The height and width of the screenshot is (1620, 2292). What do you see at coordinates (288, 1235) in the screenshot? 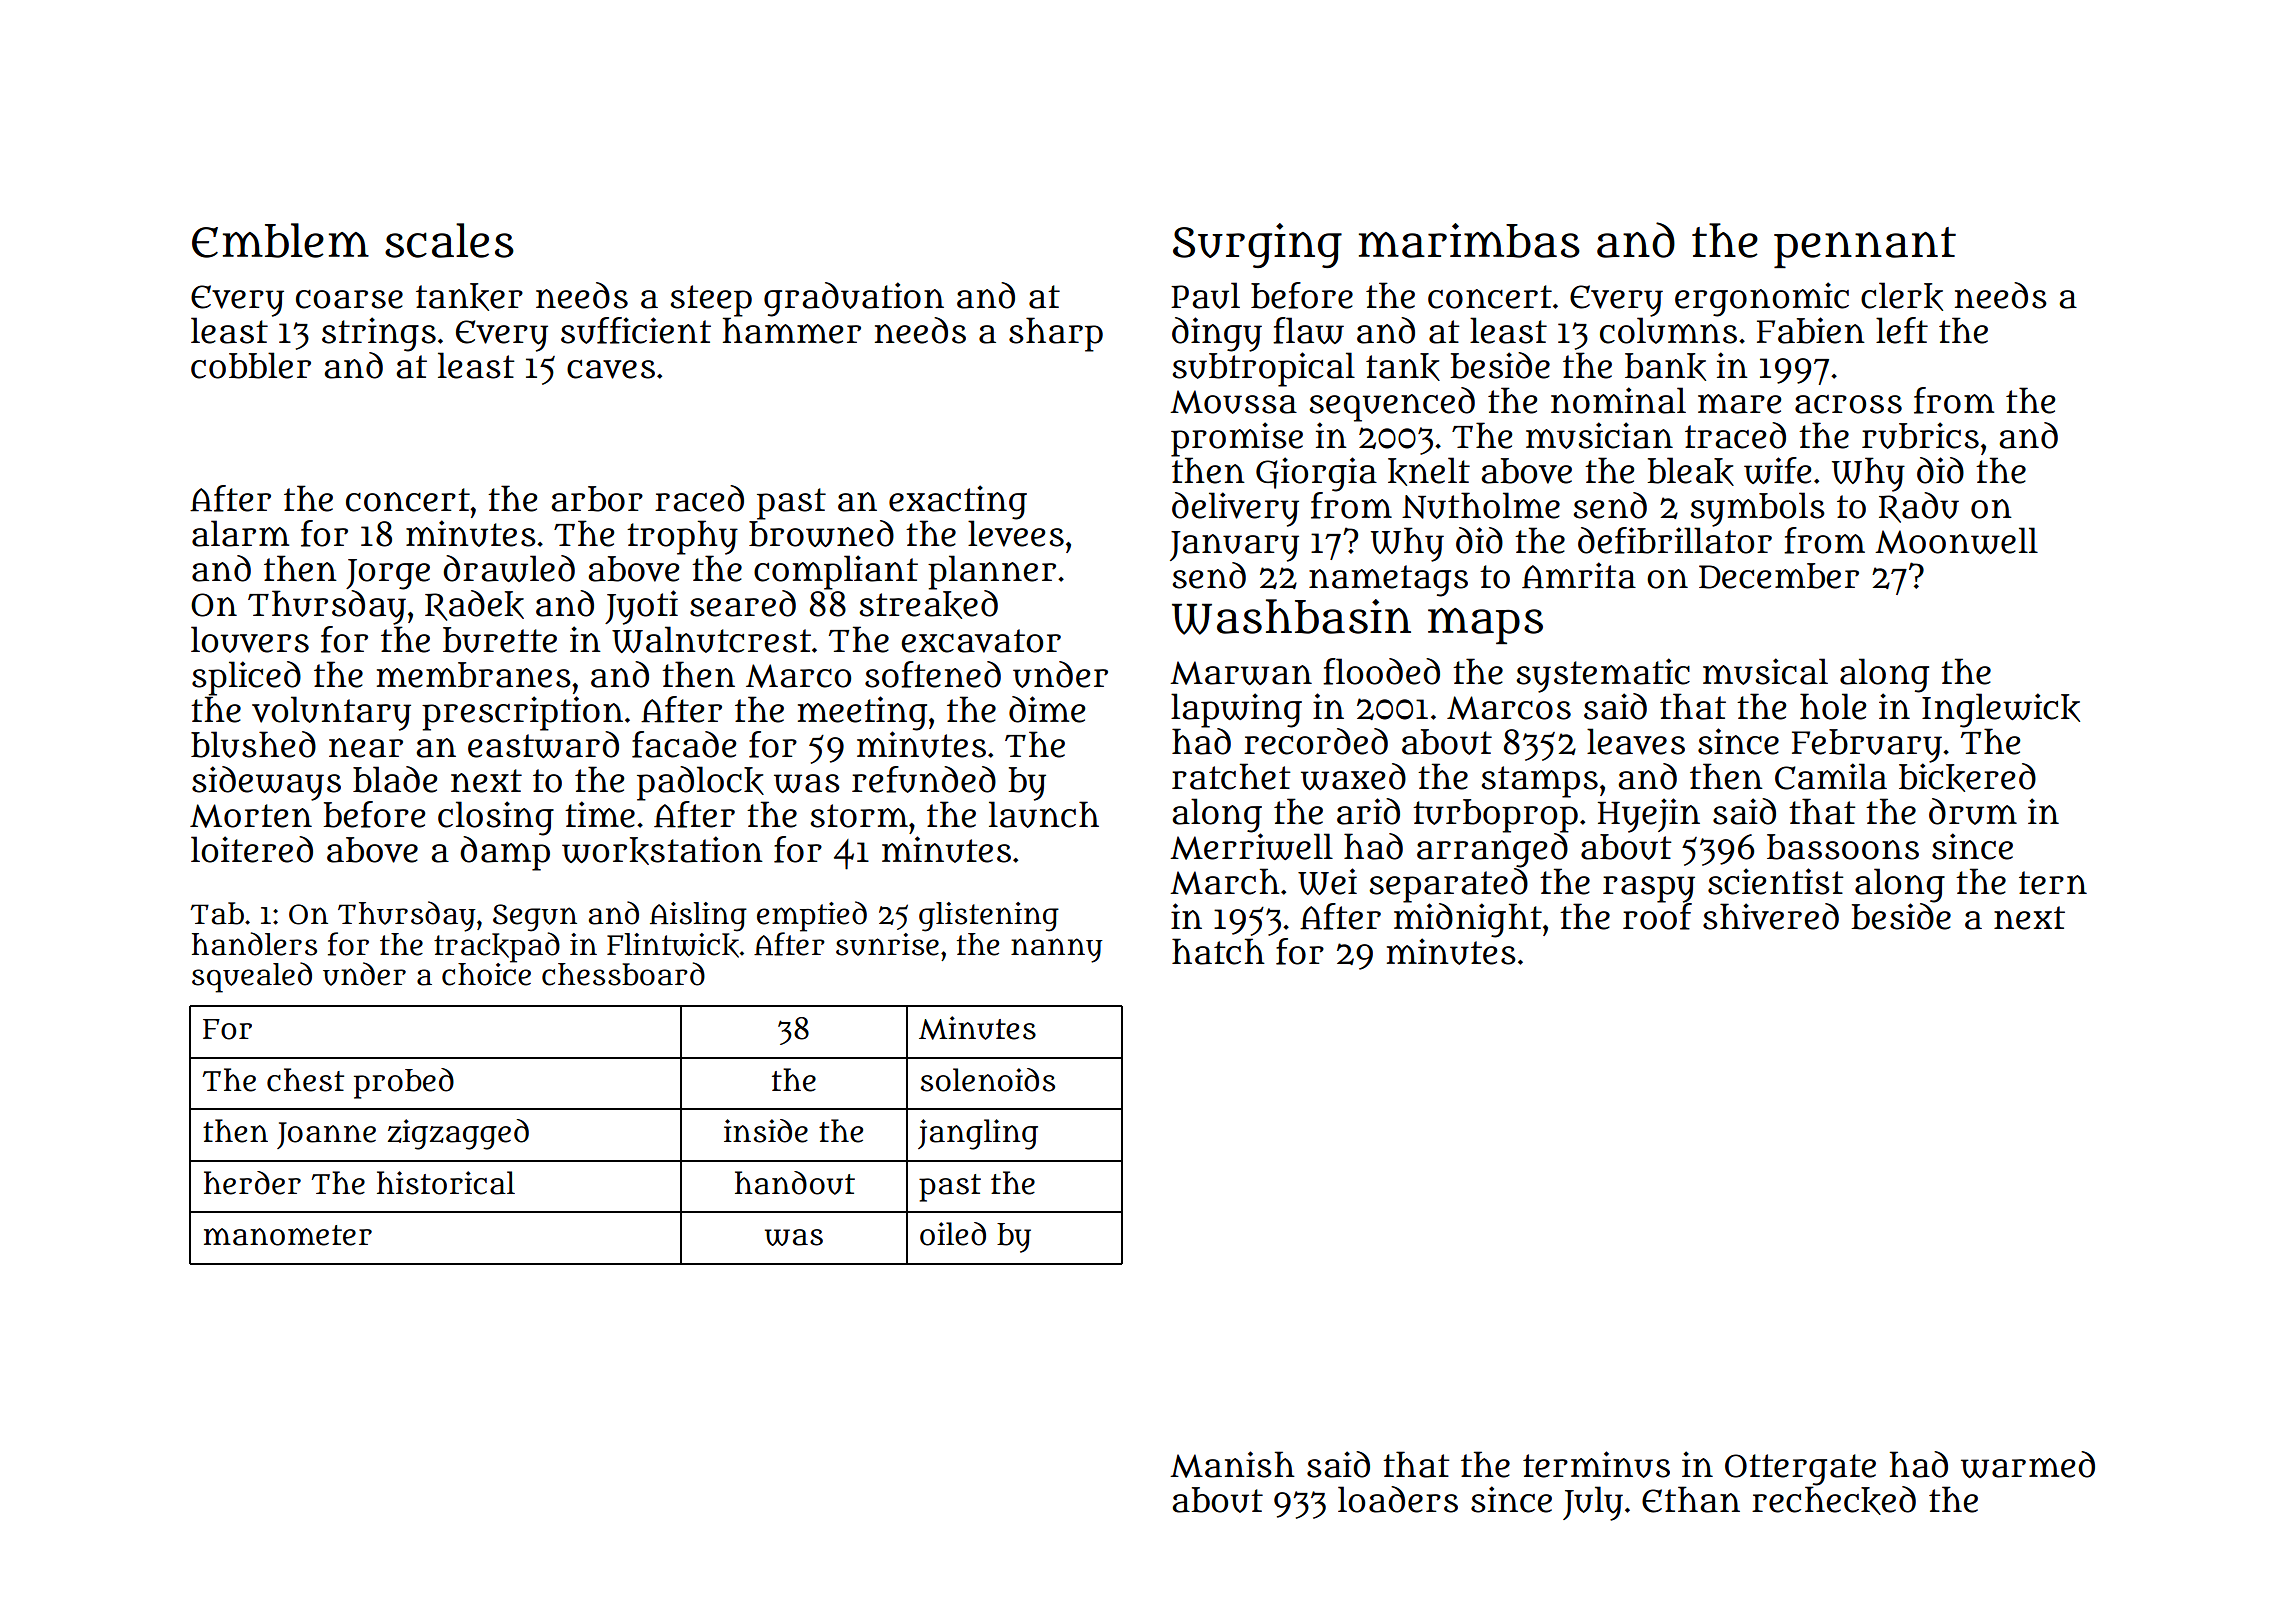
I see `manometer` at bounding box center [288, 1235].
